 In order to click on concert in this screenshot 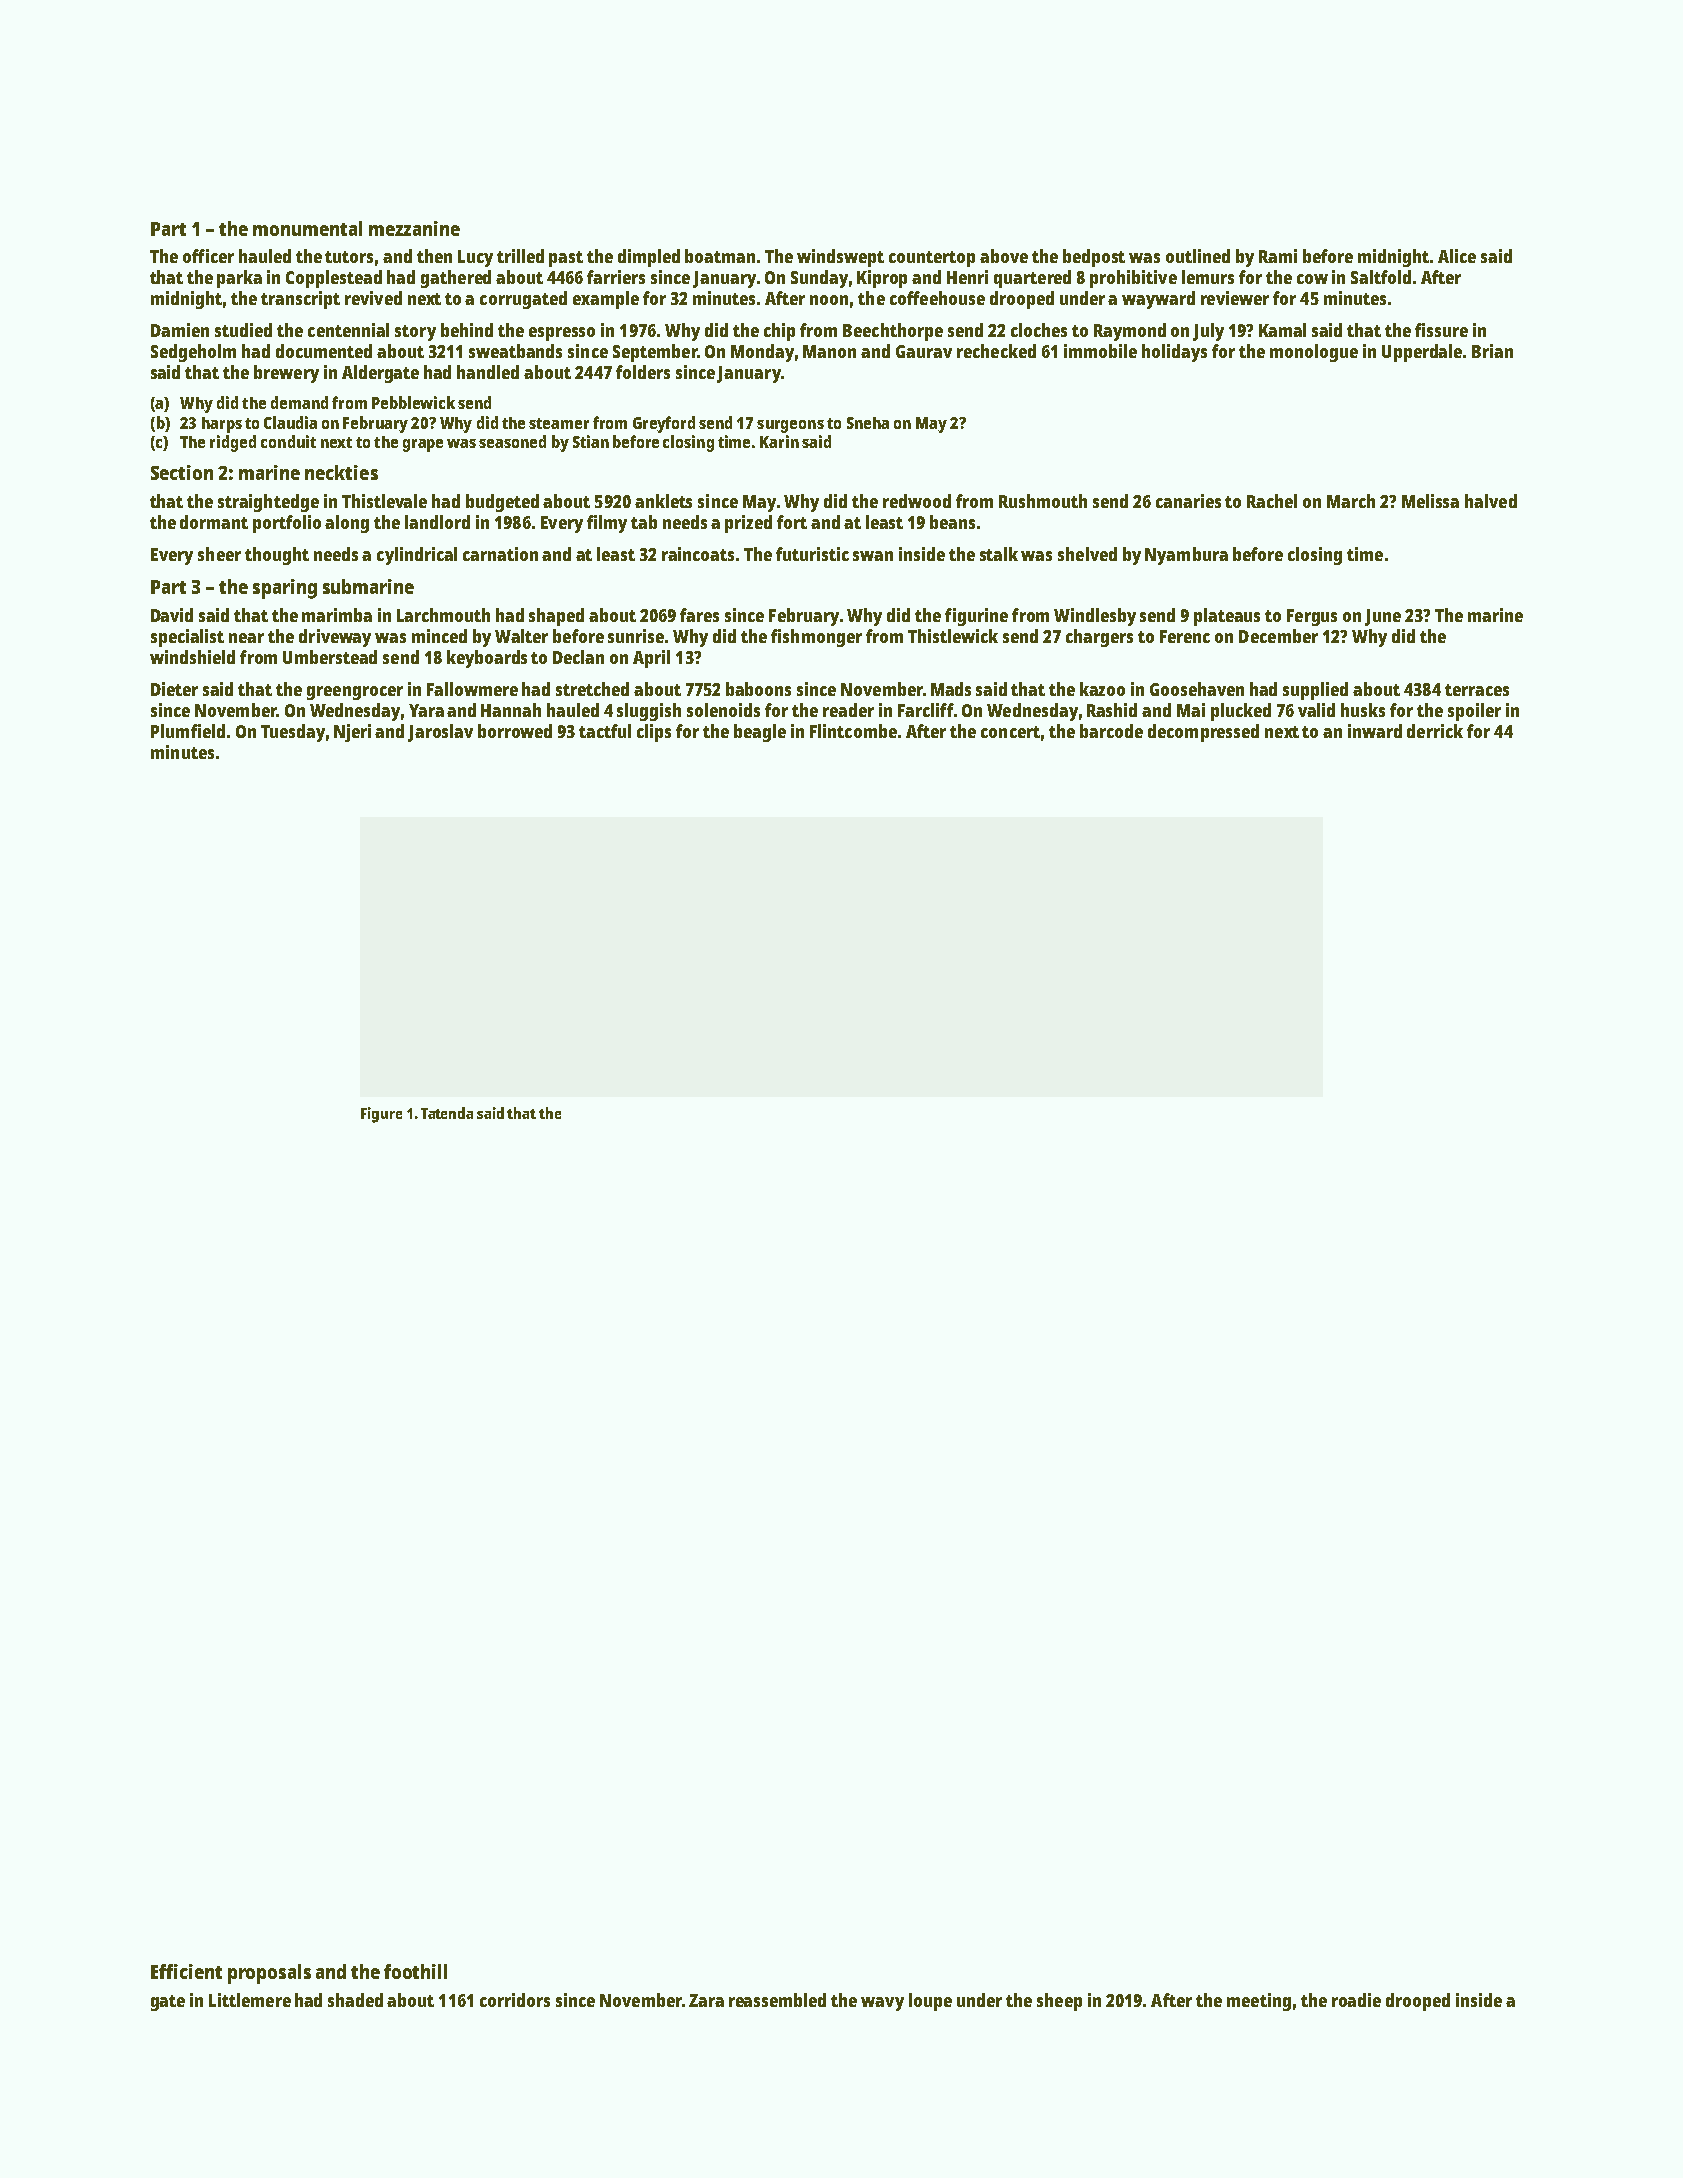, I will do `click(1010, 732)`.
